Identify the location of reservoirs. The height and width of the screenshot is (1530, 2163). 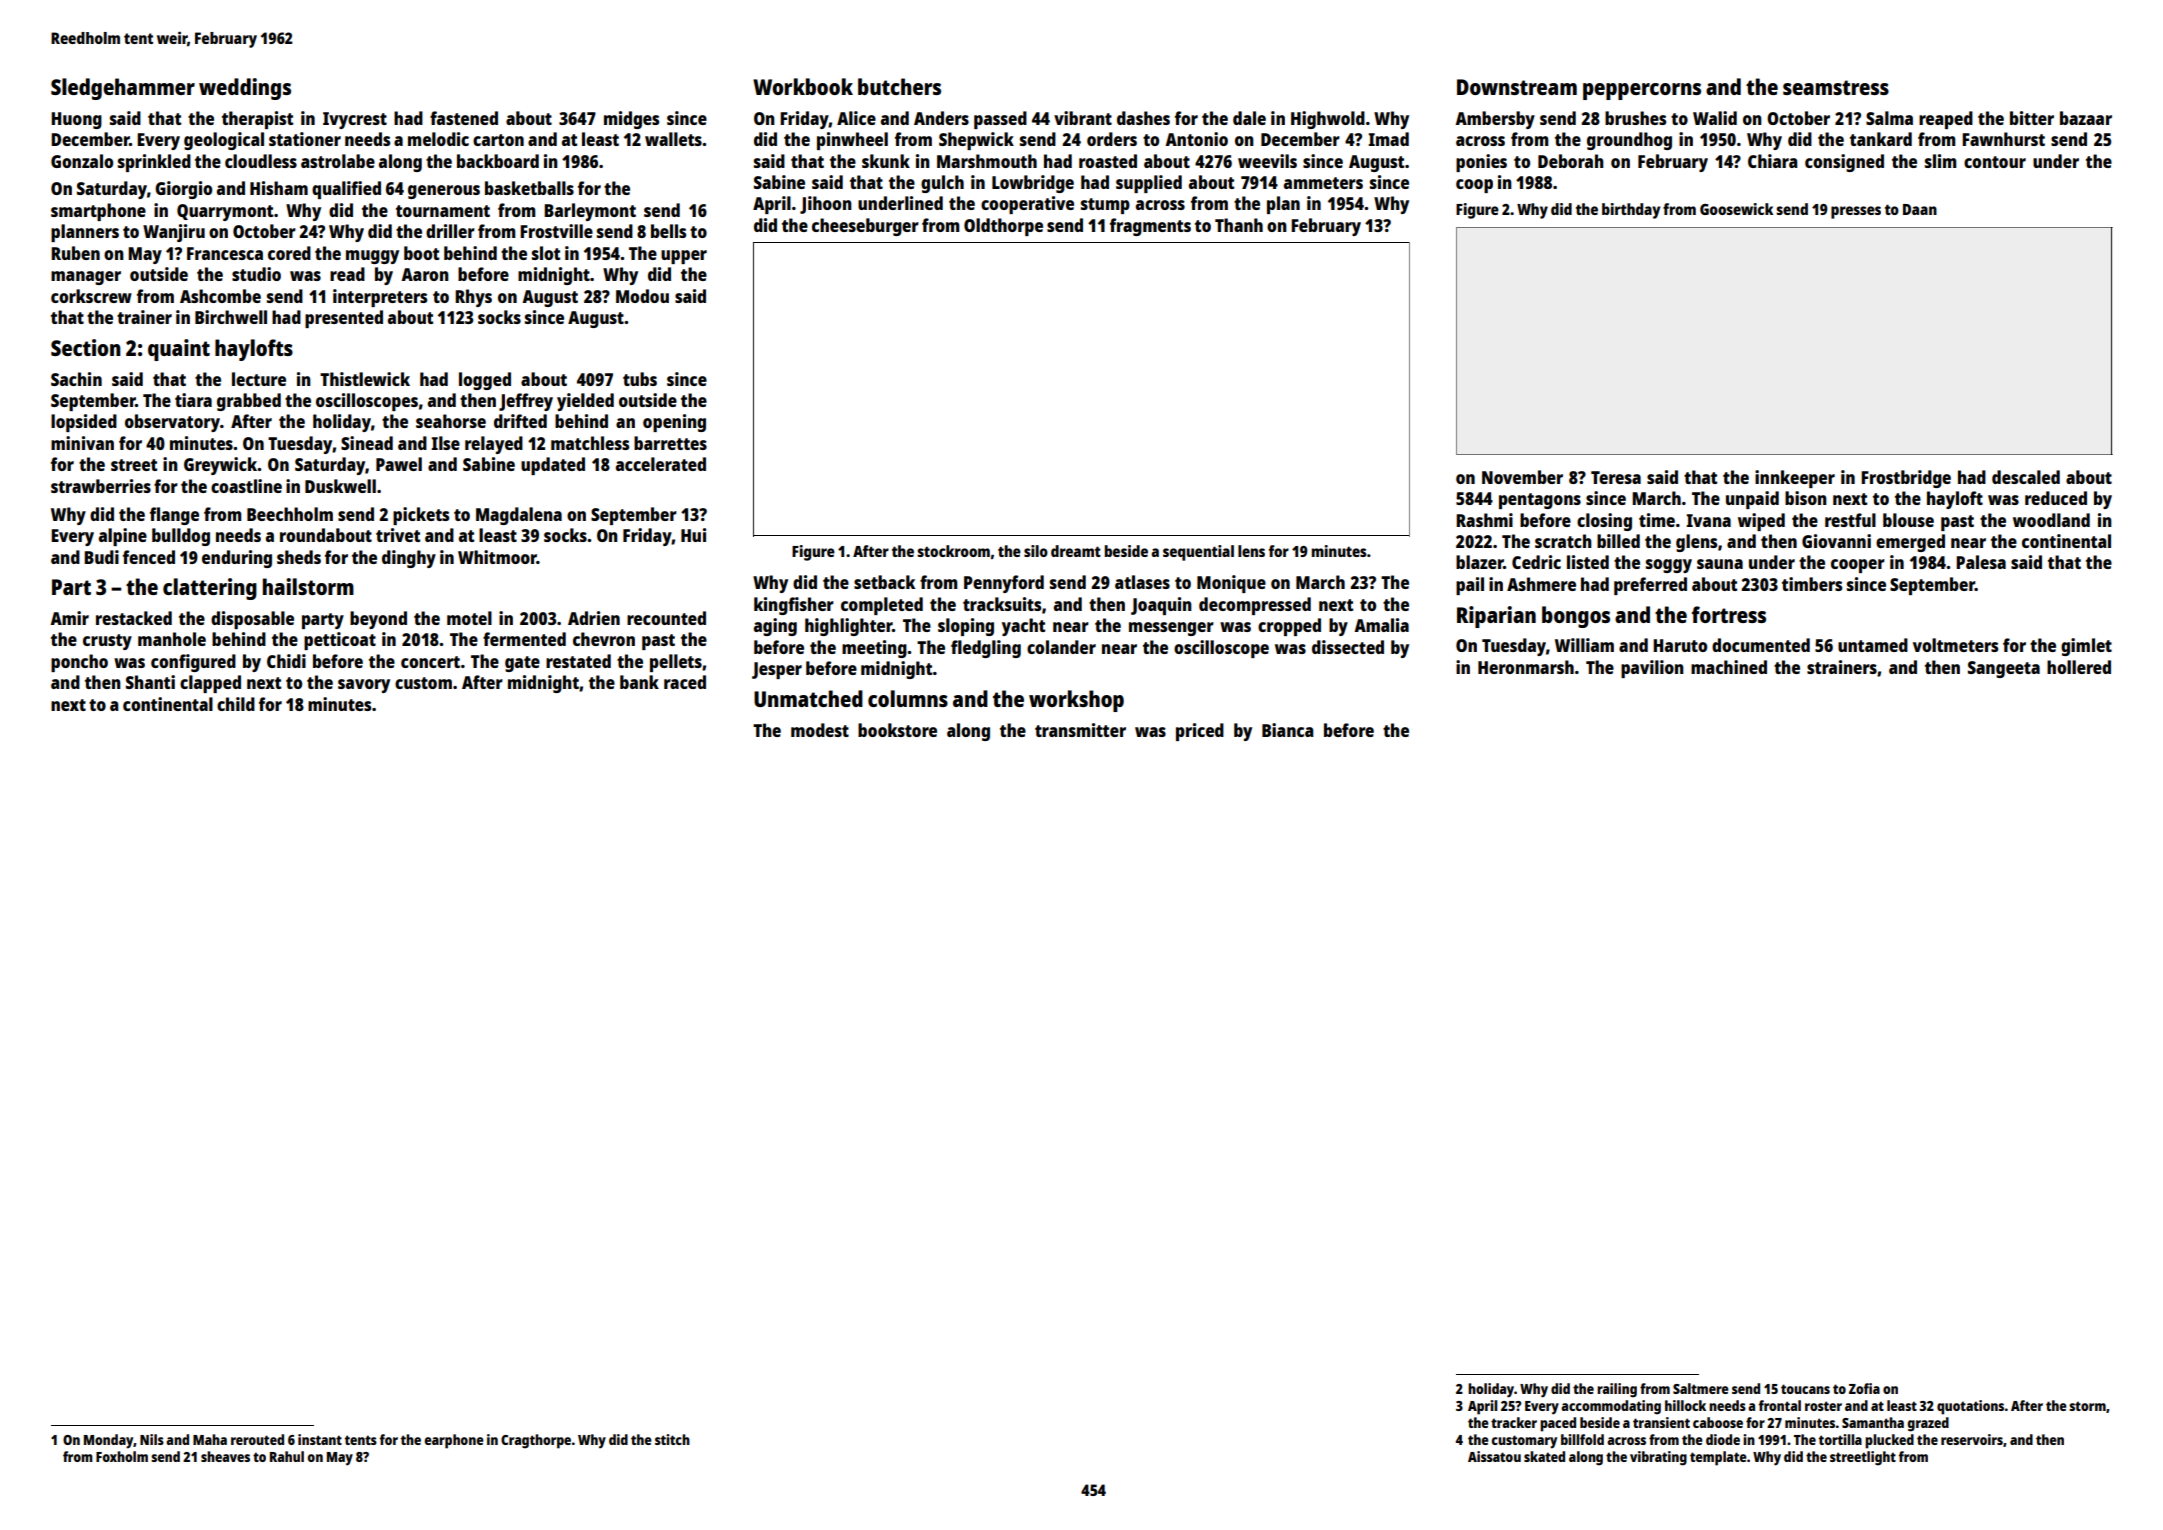
(1972, 1439).
